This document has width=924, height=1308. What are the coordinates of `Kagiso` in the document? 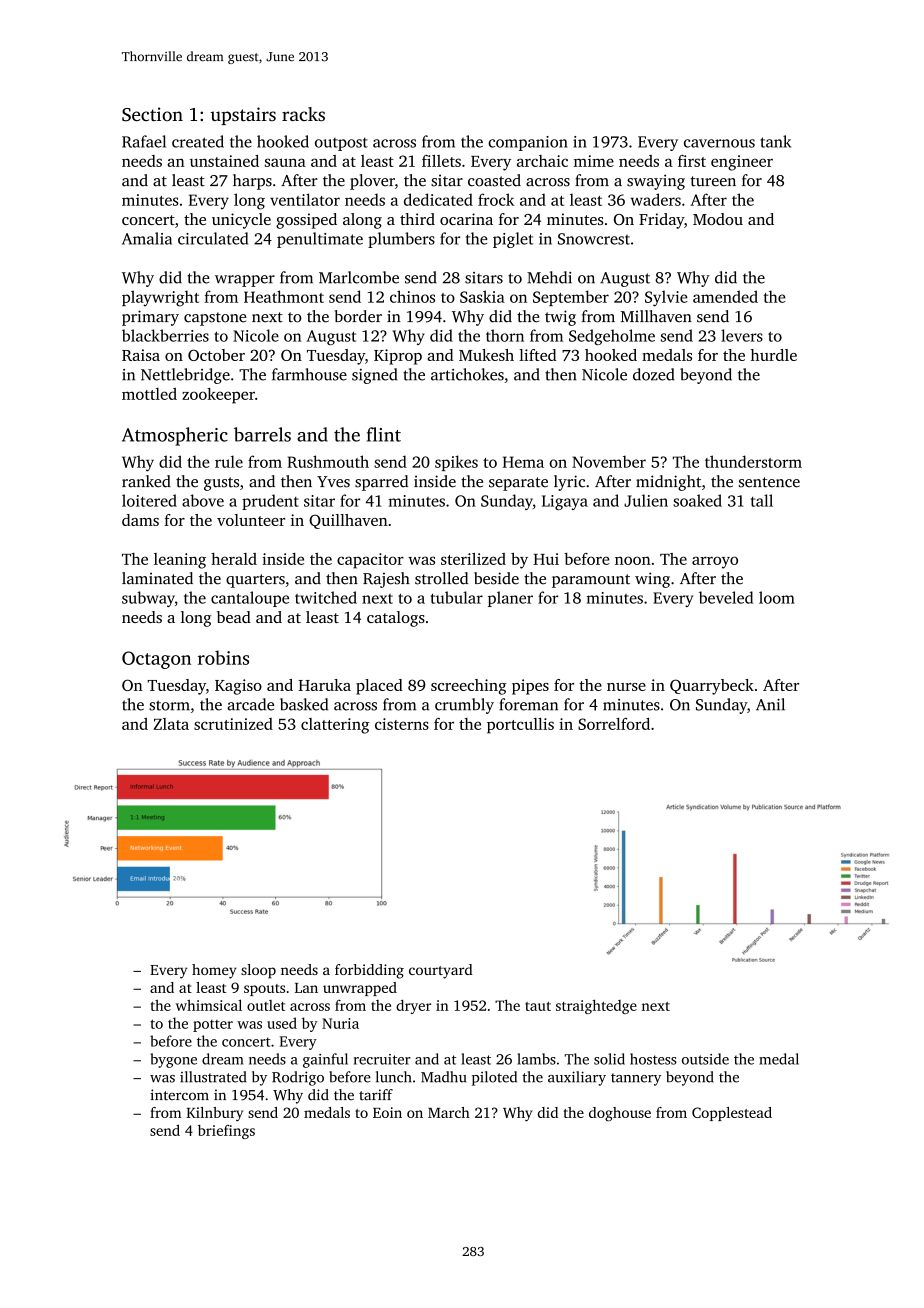 It's located at (238, 687).
